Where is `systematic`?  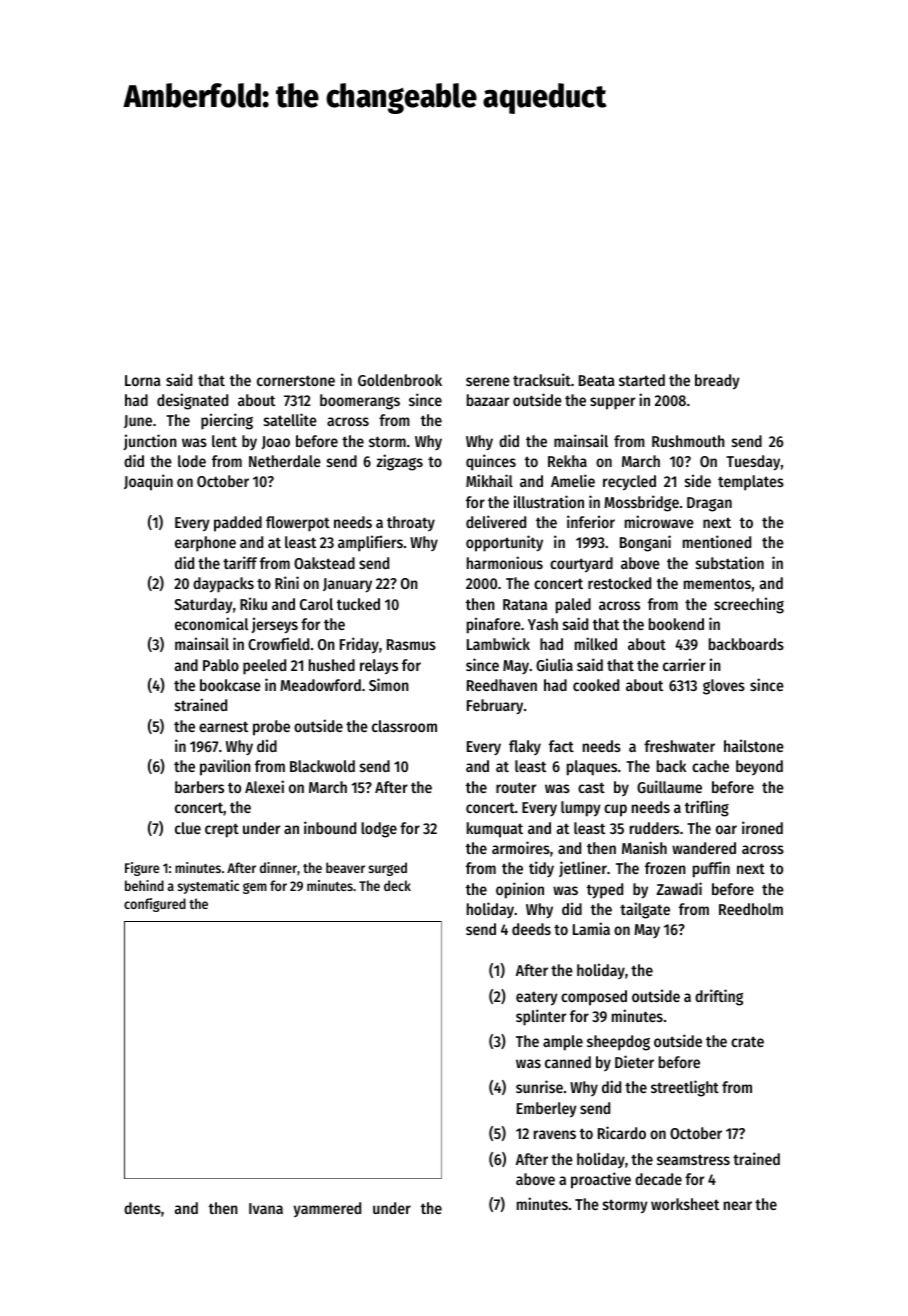
systematic is located at coordinates (208, 887).
